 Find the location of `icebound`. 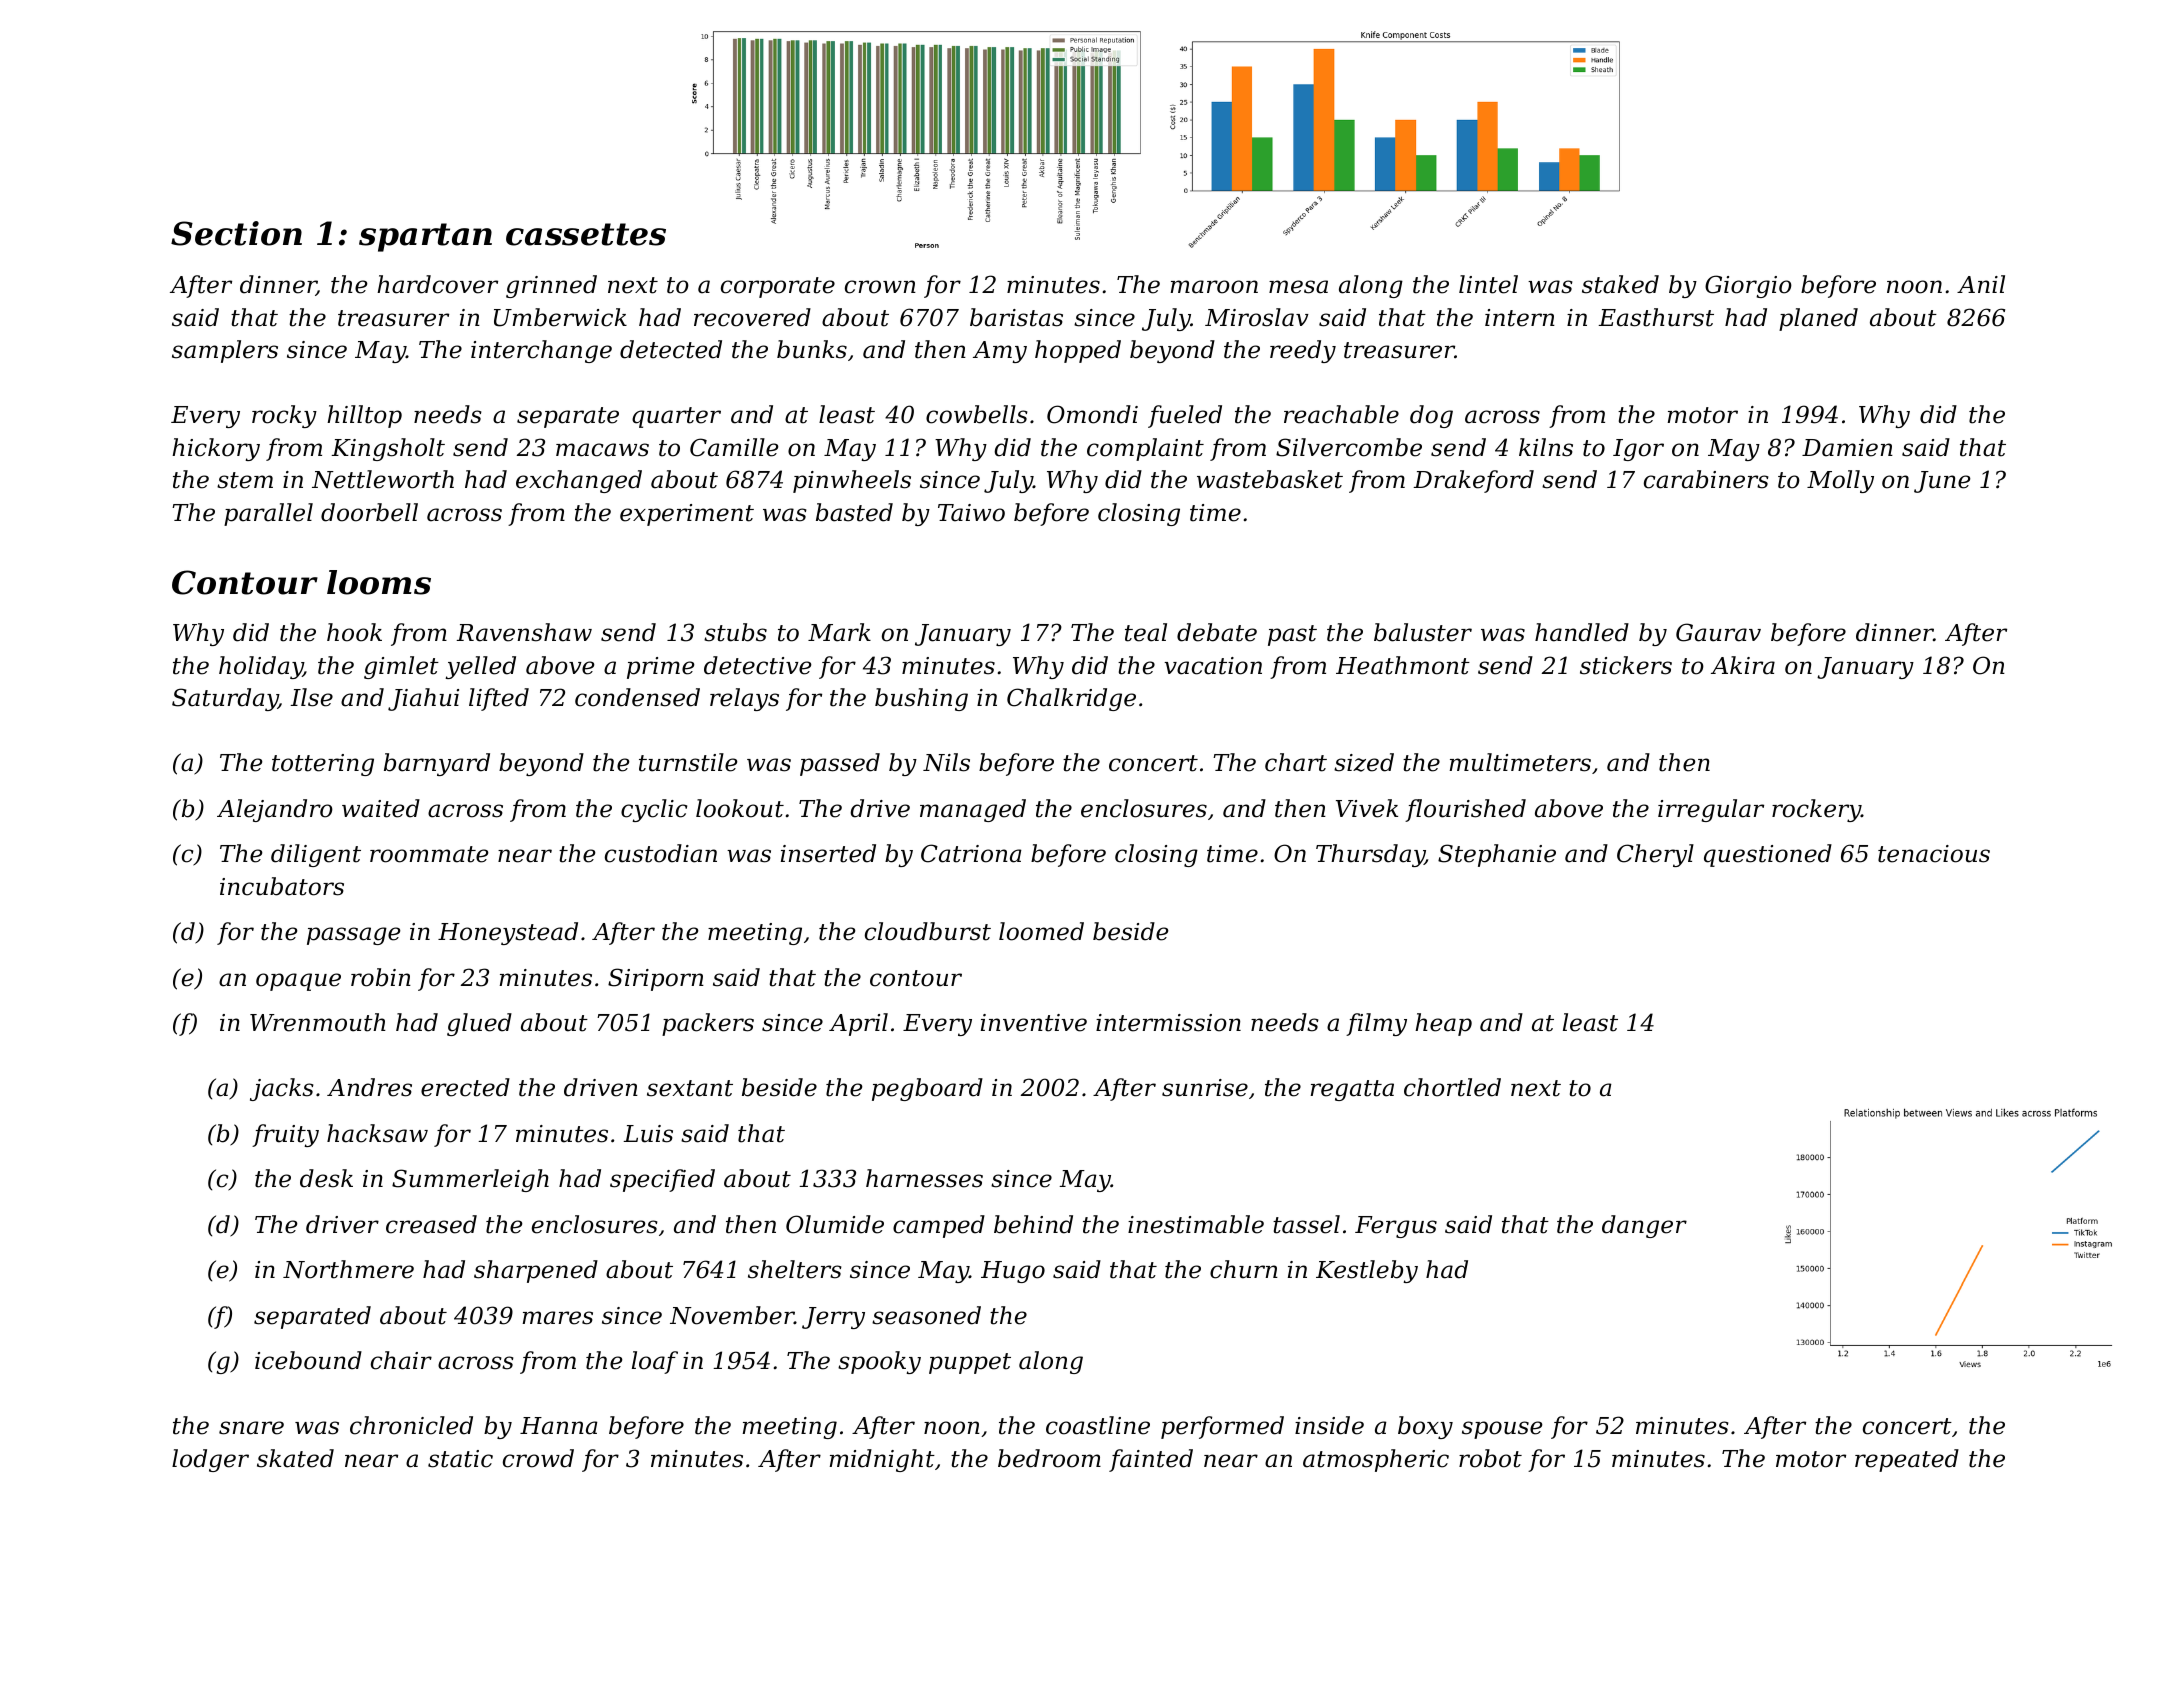

icebound is located at coordinates (308, 1360).
